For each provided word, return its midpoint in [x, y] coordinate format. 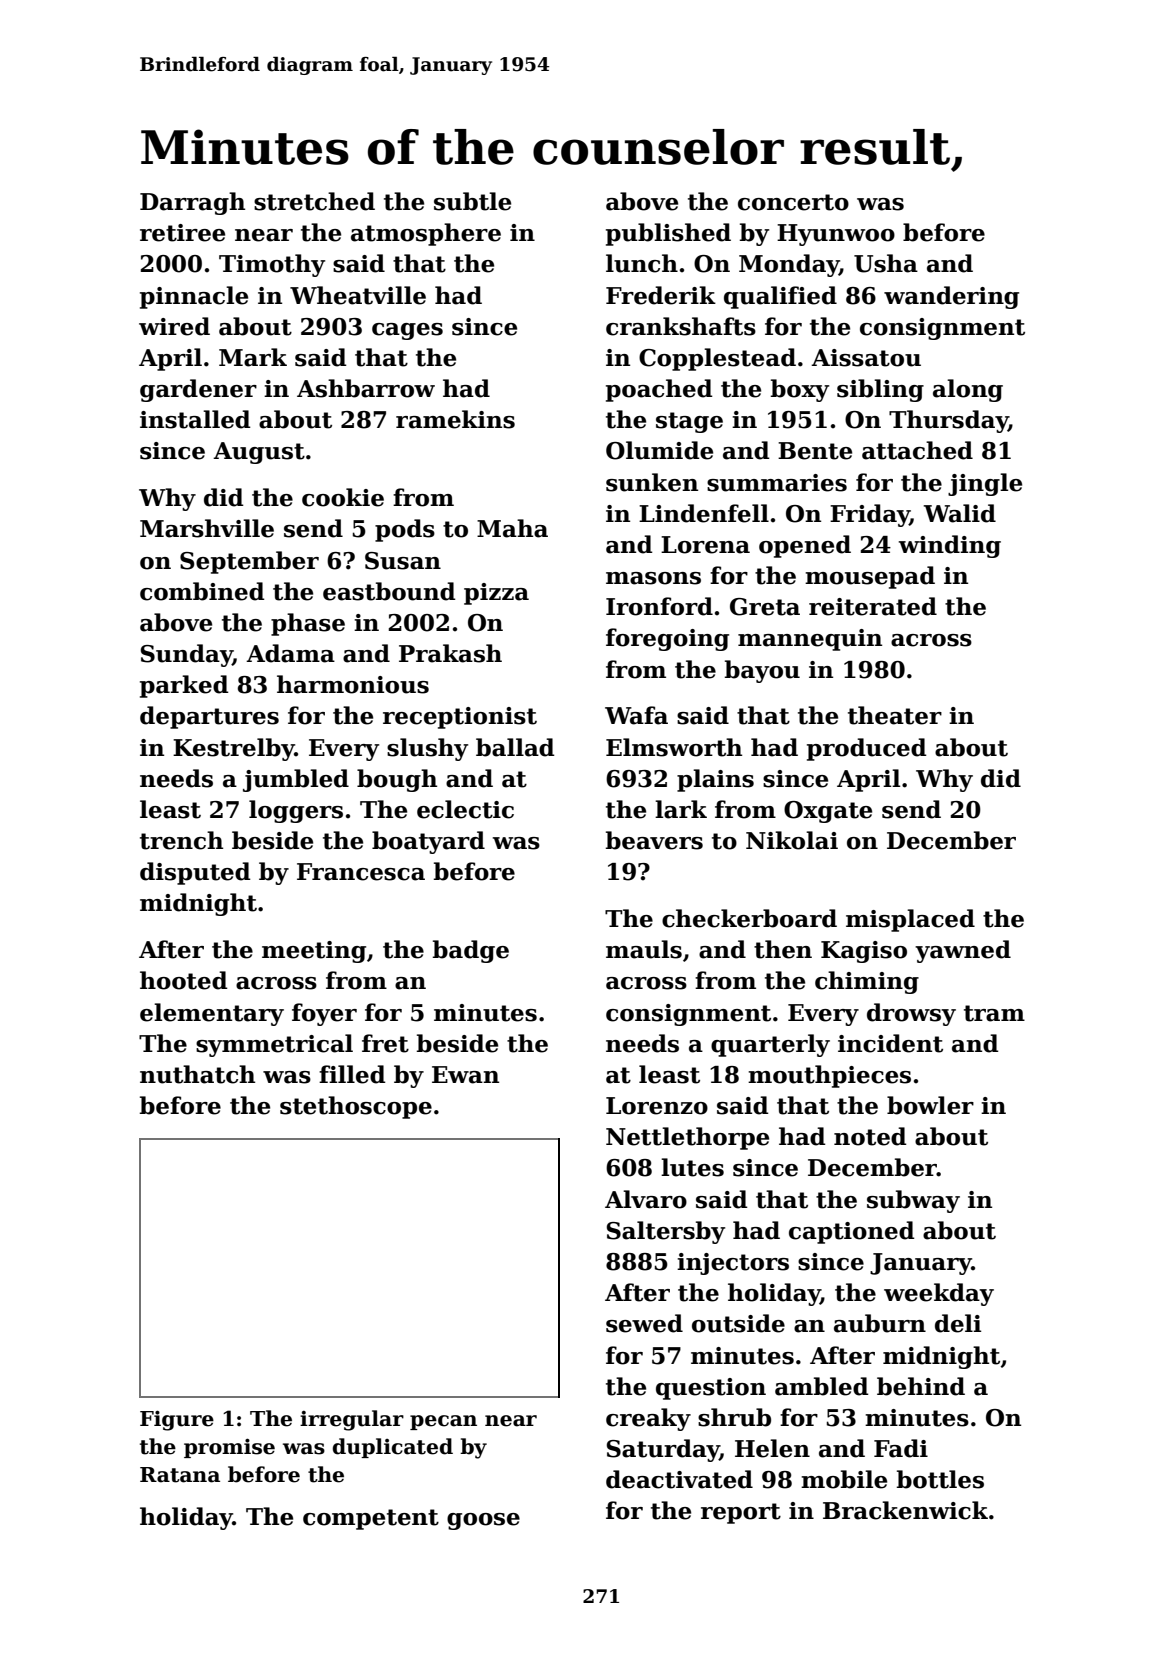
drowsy [911, 1014]
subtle [472, 201]
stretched [314, 201]
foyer [324, 1014]
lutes [692, 1167]
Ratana [180, 1475]
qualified [780, 297]
